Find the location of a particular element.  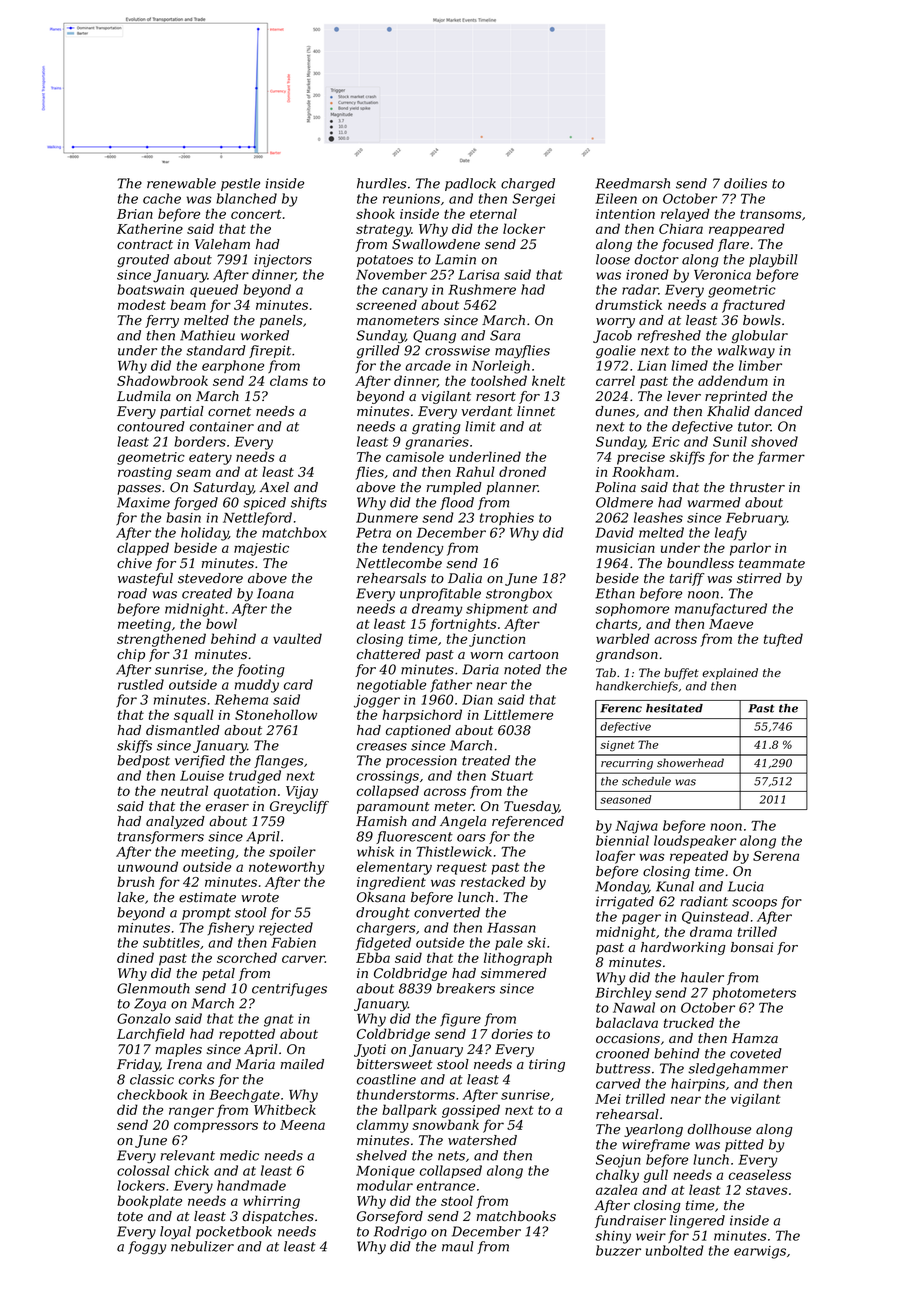

hurdles is located at coordinates (382, 183).
